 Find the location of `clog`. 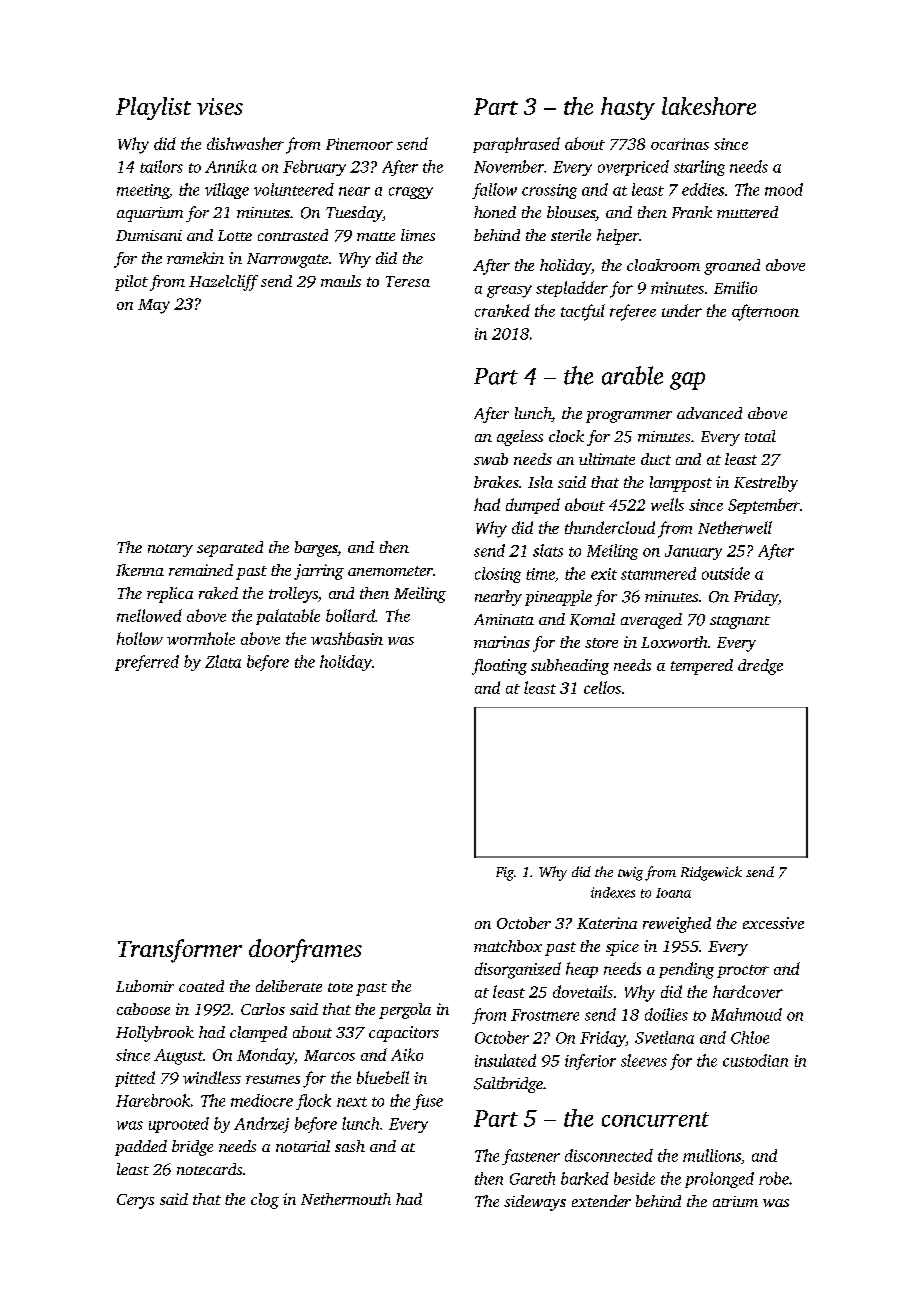

clog is located at coordinates (265, 1201).
